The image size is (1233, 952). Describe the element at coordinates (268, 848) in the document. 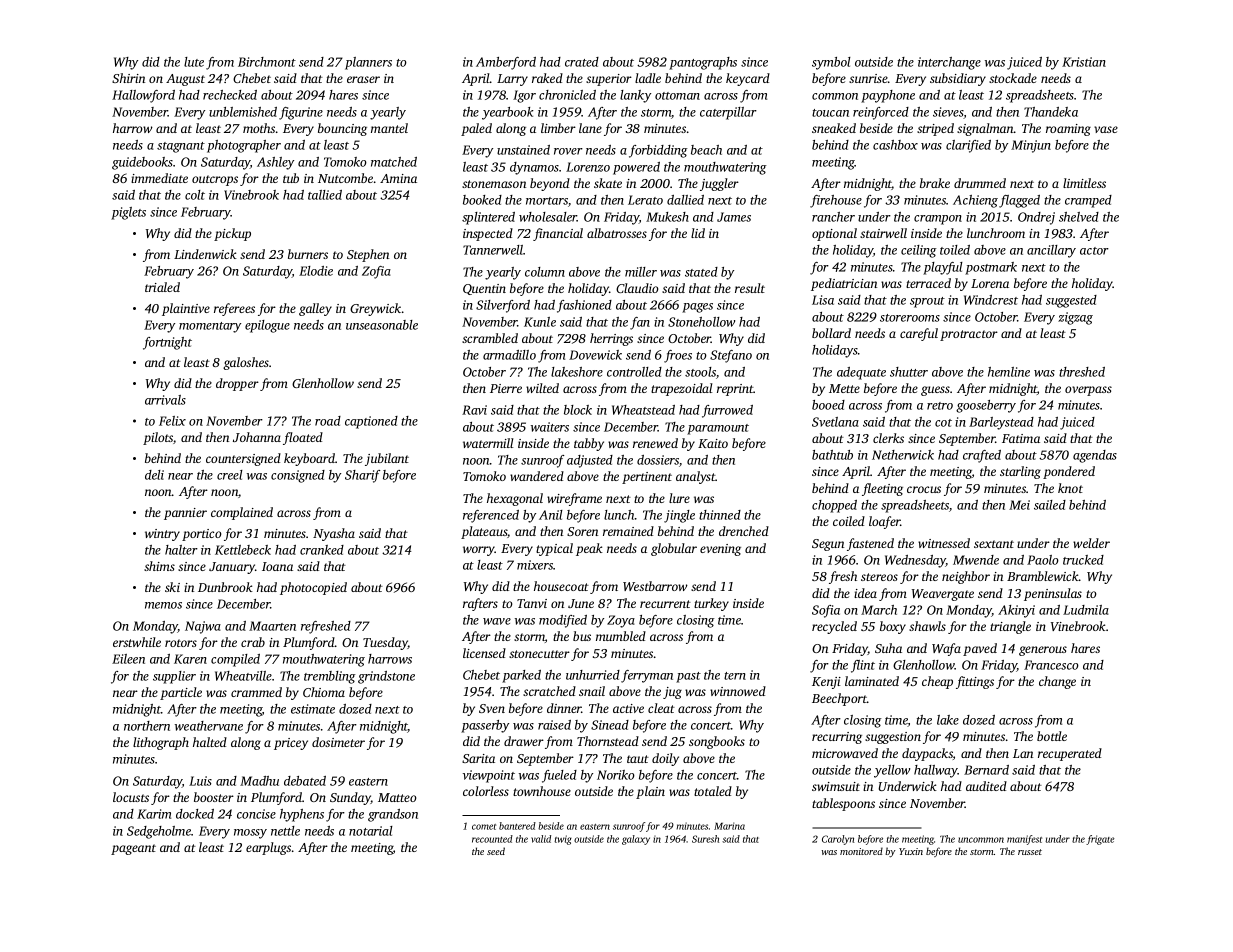

I see `earplugs` at that location.
